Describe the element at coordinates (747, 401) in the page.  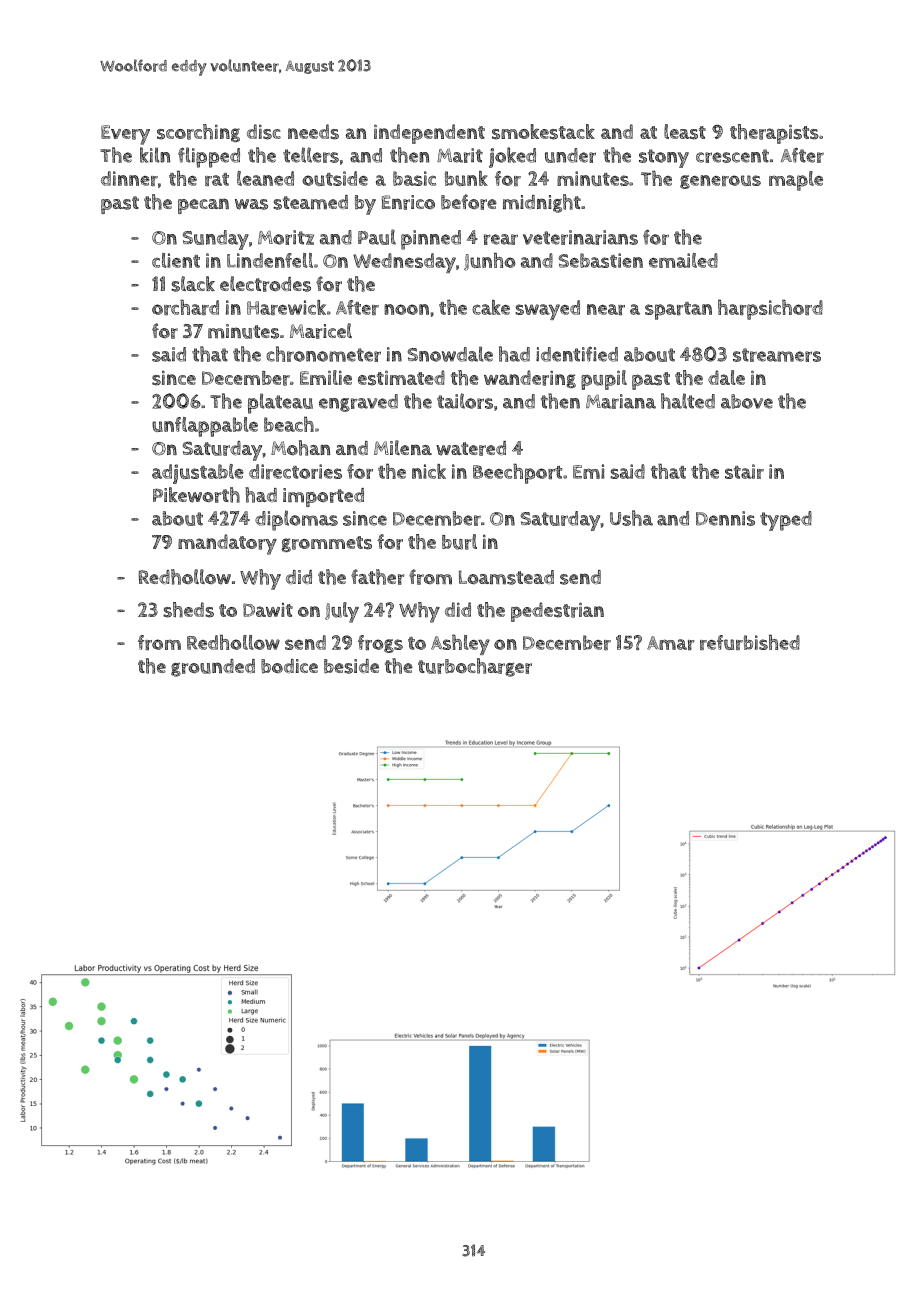
I see `above` at that location.
